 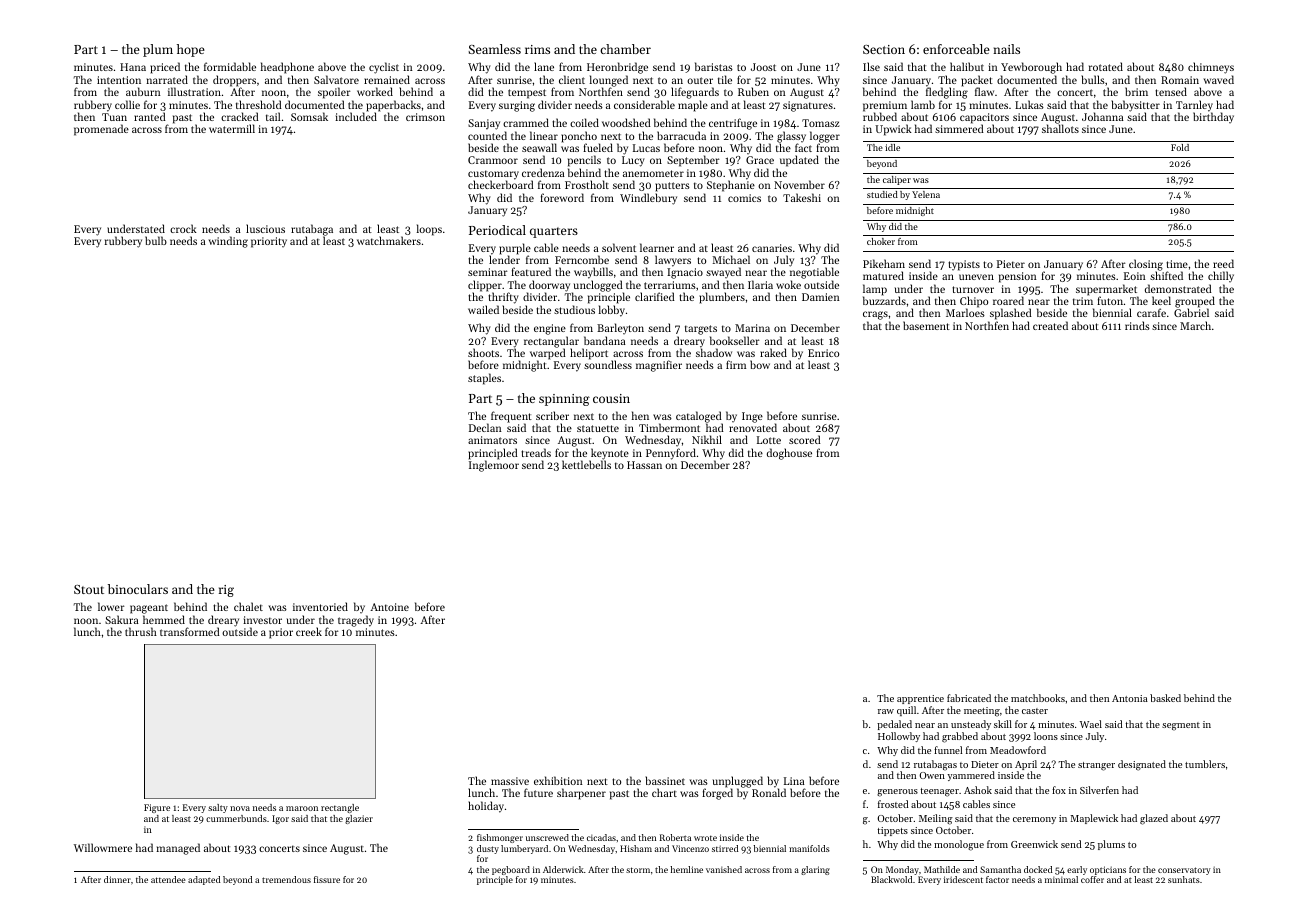 I want to click on simmered, so click(x=959, y=129).
